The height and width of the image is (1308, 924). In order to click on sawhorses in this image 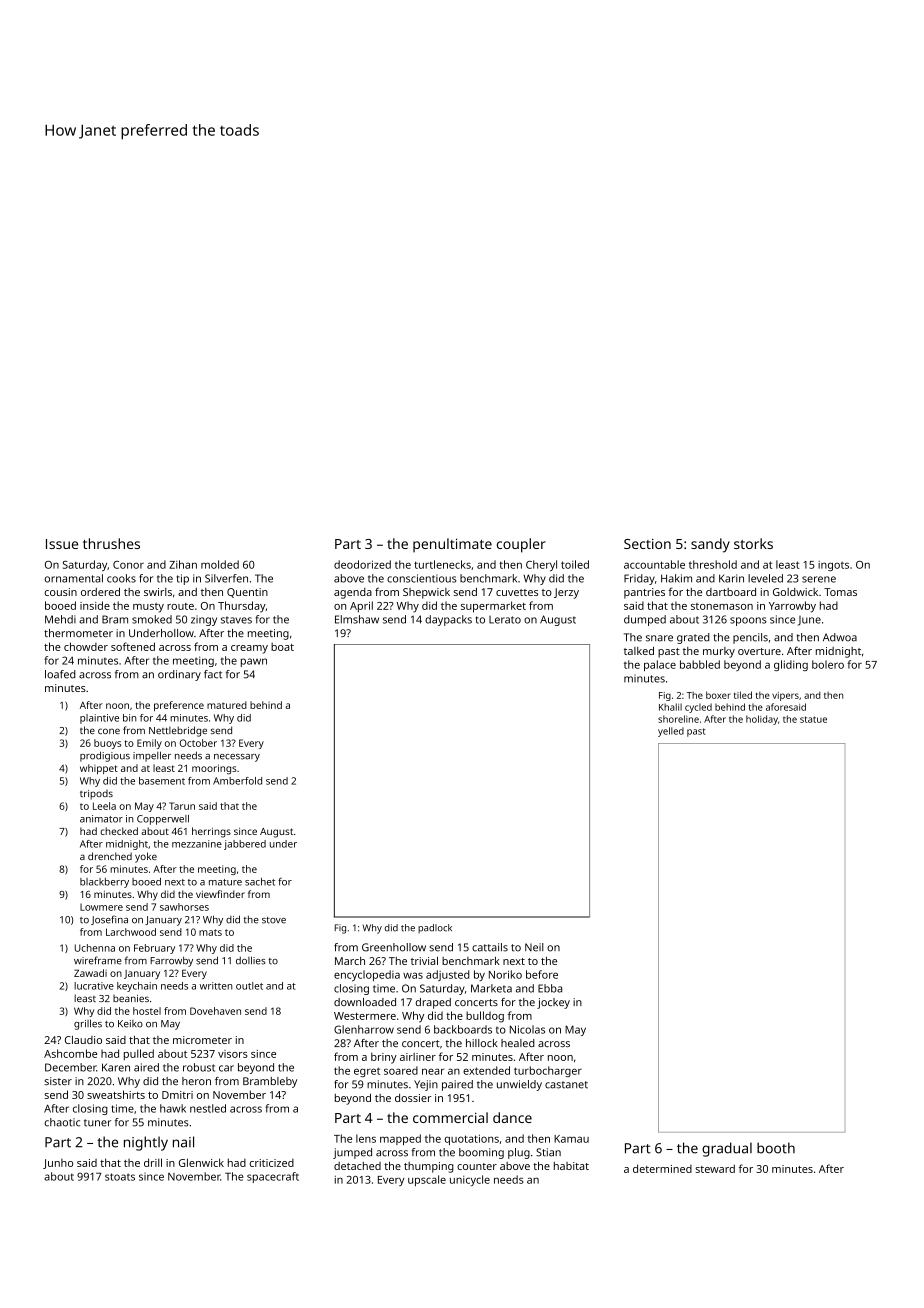, I will do `click(184, 907)`.
